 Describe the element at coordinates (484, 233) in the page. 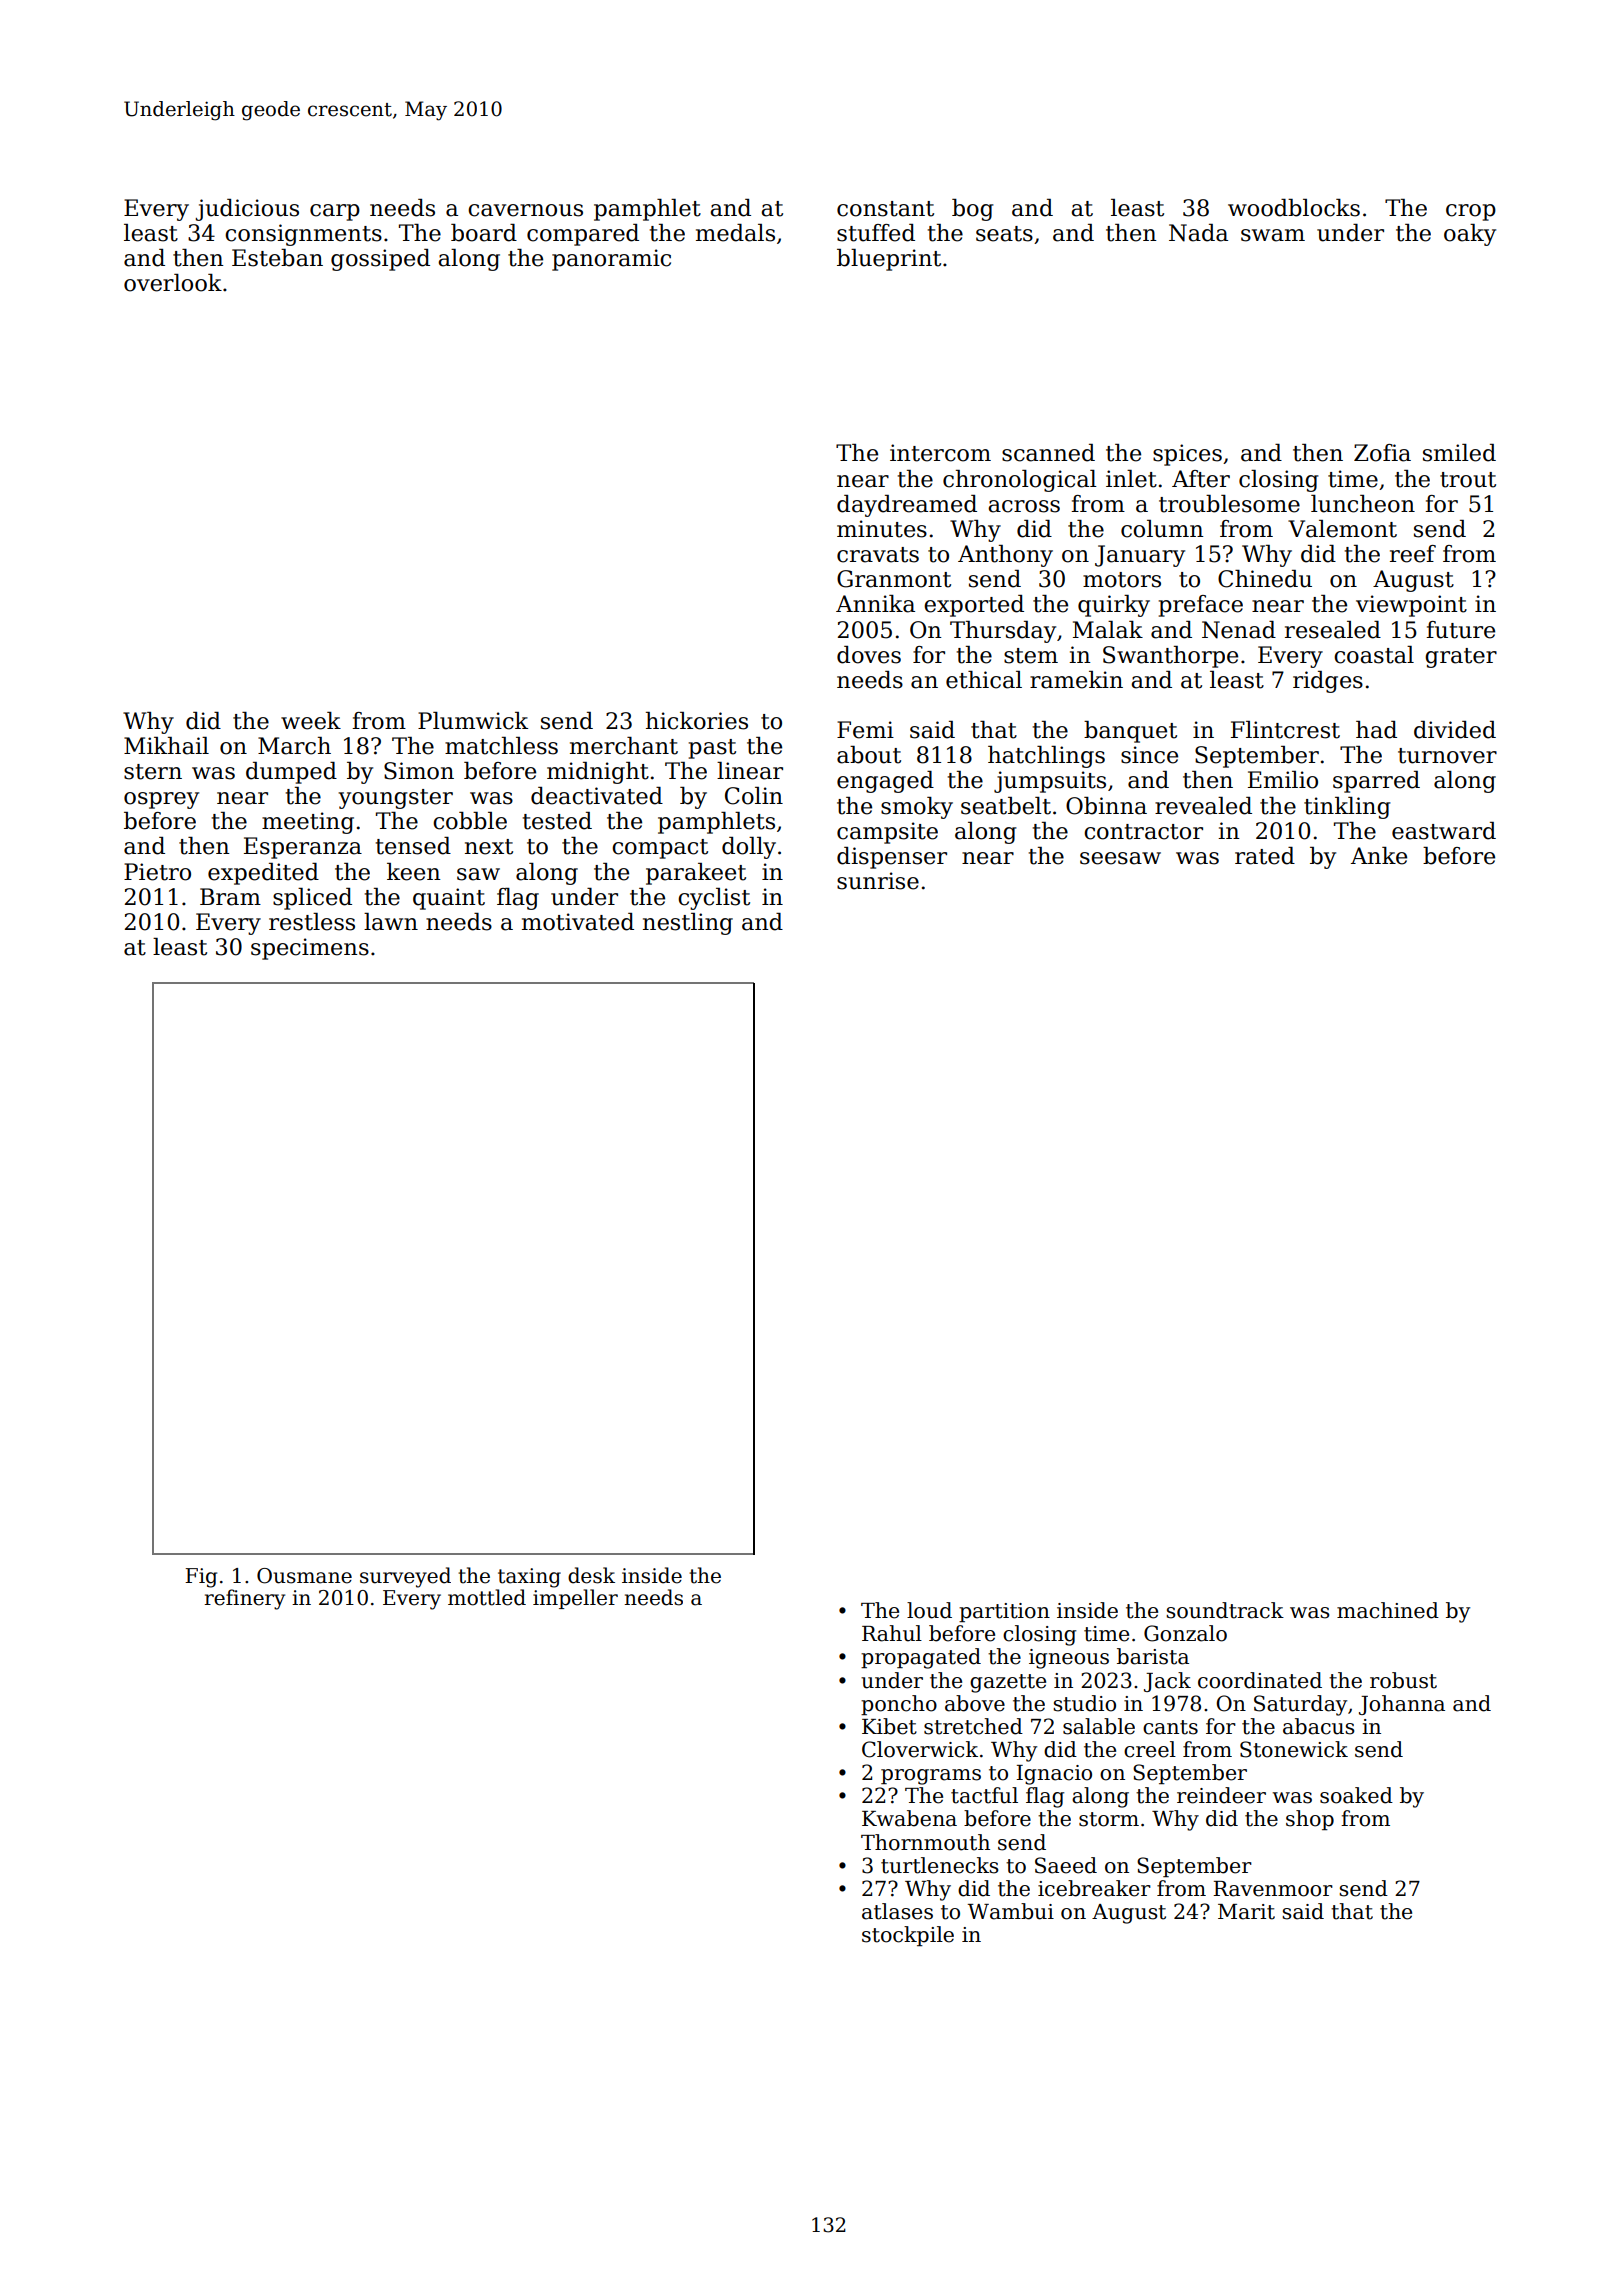

I see `board` at that location.
